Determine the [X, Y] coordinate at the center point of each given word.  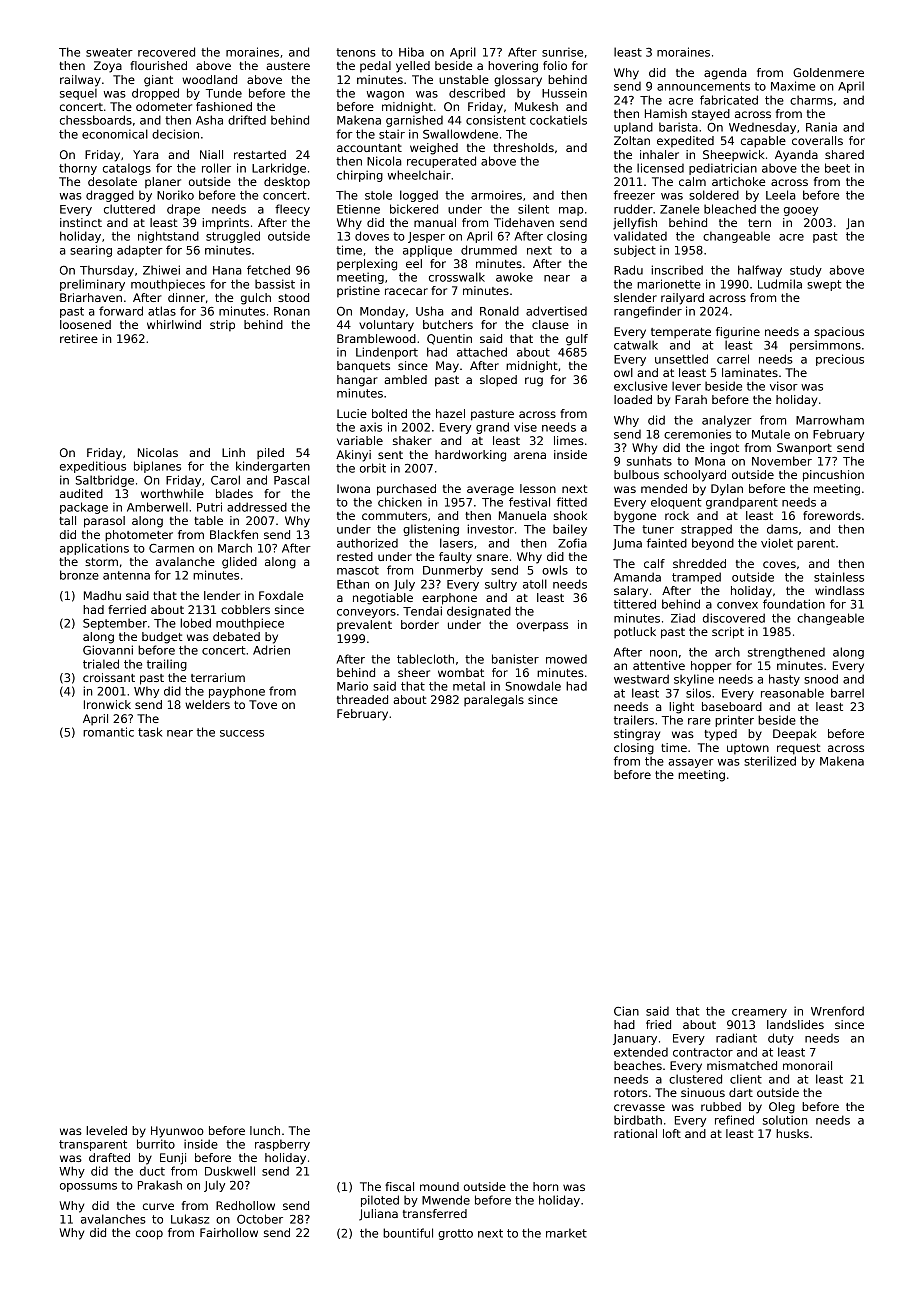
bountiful [408, 1233]
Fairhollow [229, 1232]
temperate [681, 333]
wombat [461, 672]
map [571, 211]
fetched [268, 270]
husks [792, 1133]
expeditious [93, 467]
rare [699, 721]
